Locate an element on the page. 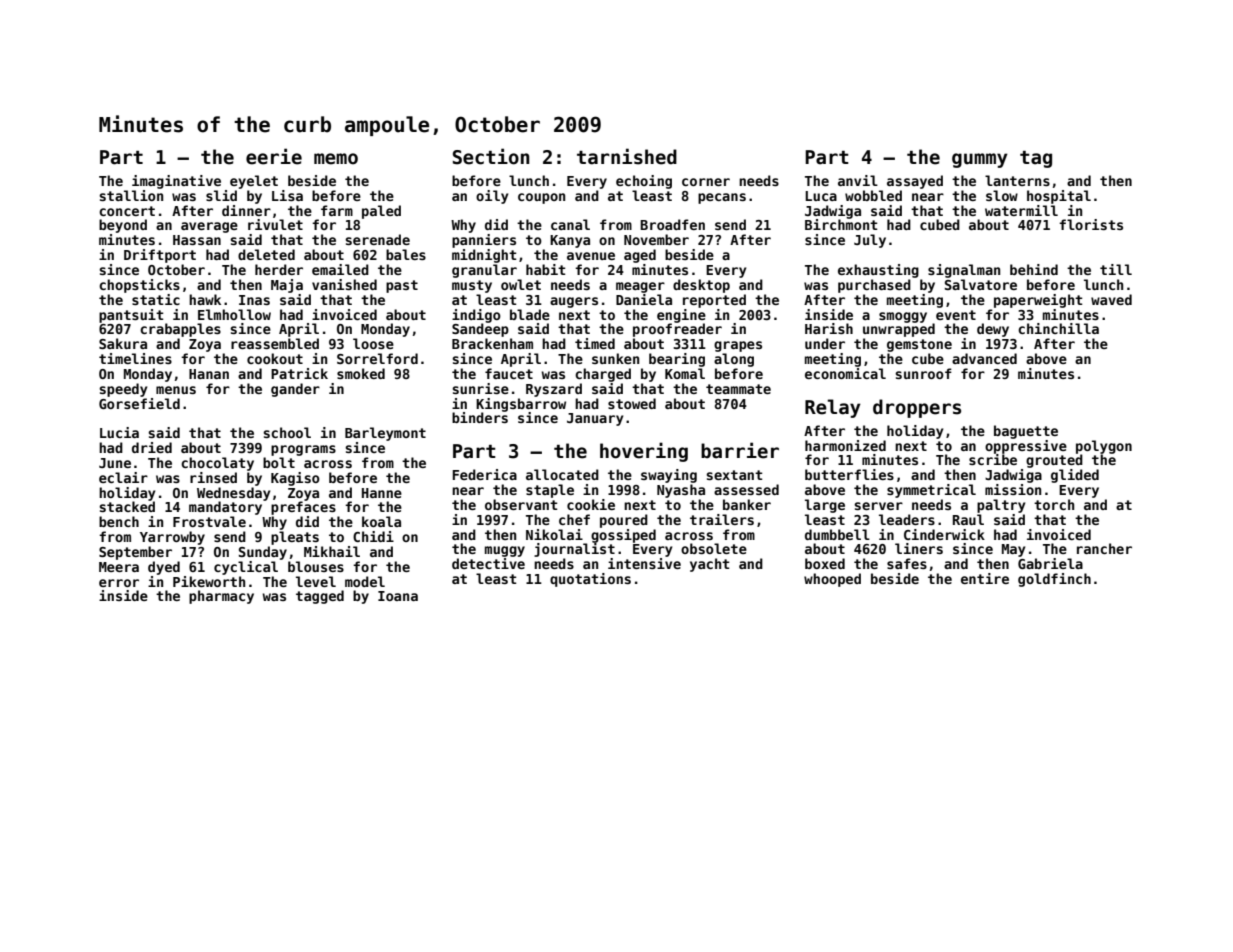  symmetrical is located at coordinates (931, 491).
